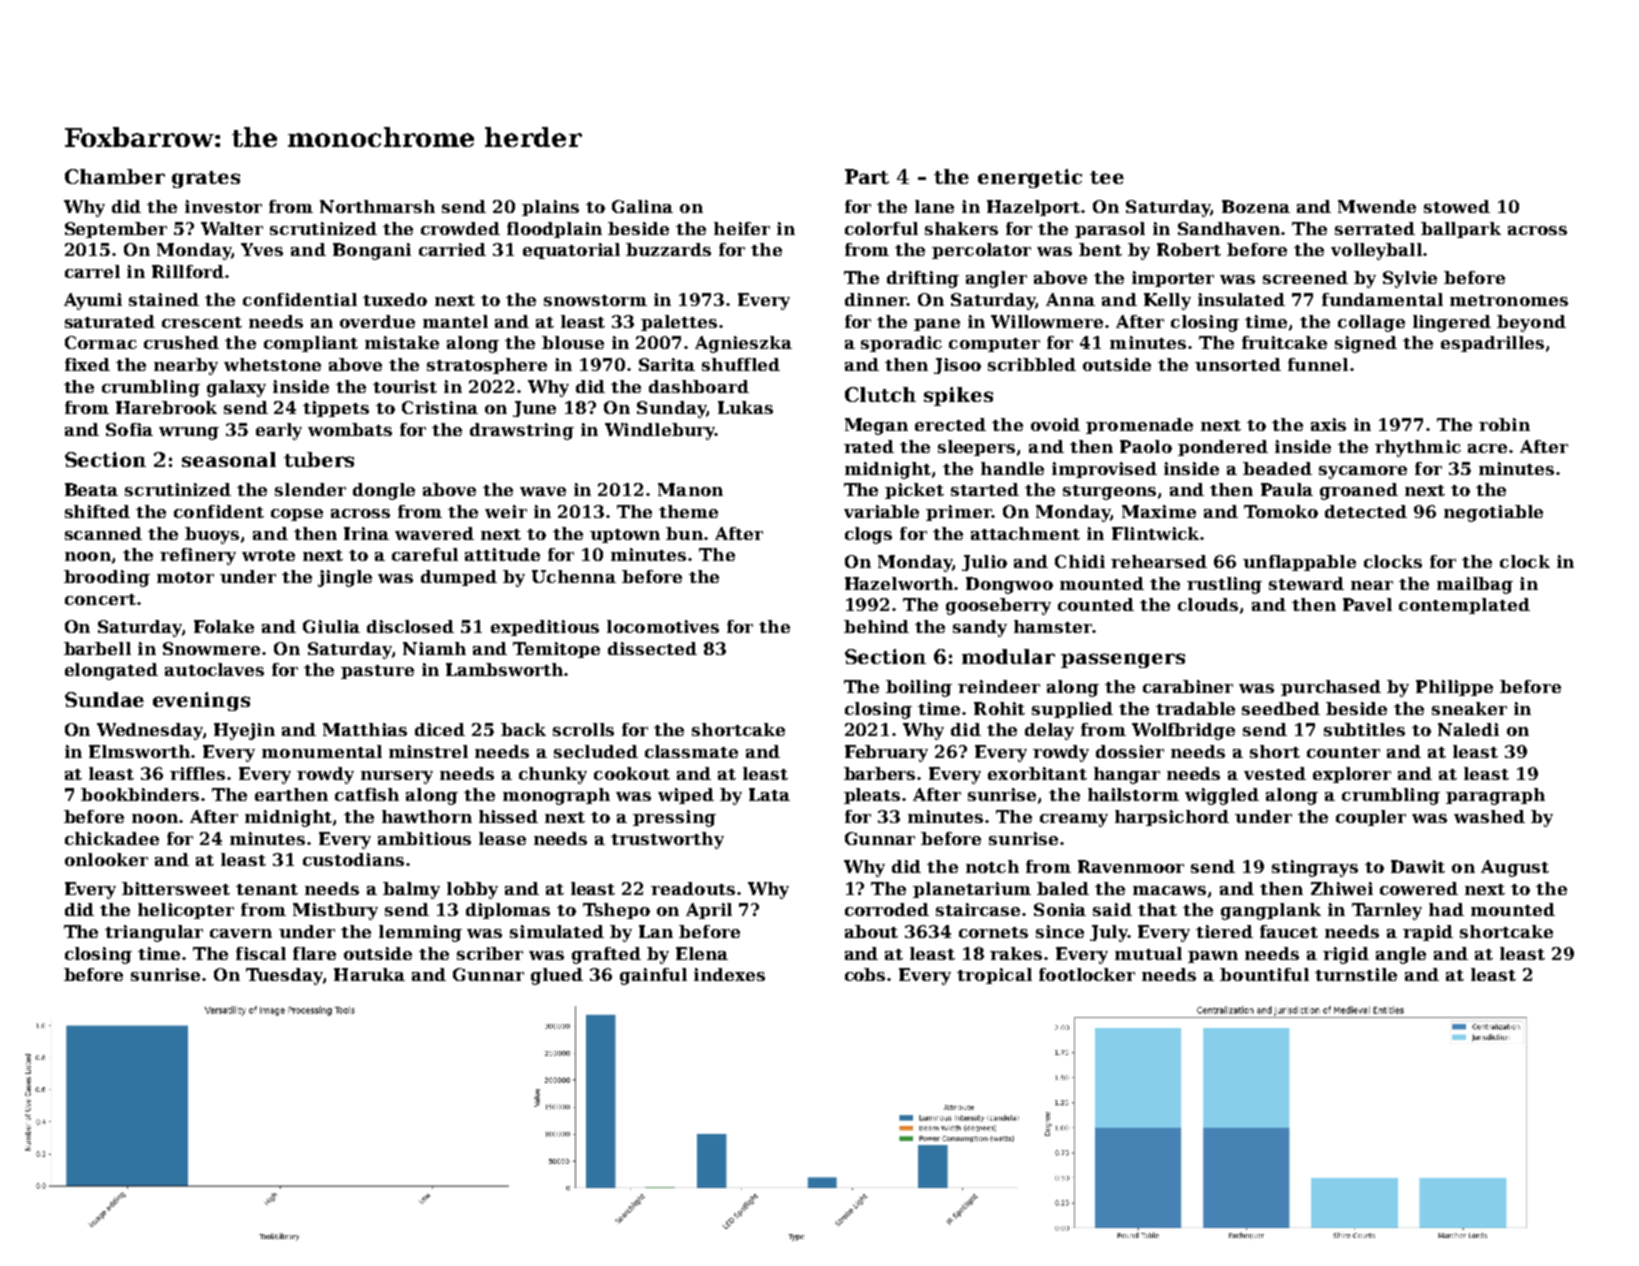  Describe the element at coordinates (369, 974) in the image. I see `Haruka` at that location.
